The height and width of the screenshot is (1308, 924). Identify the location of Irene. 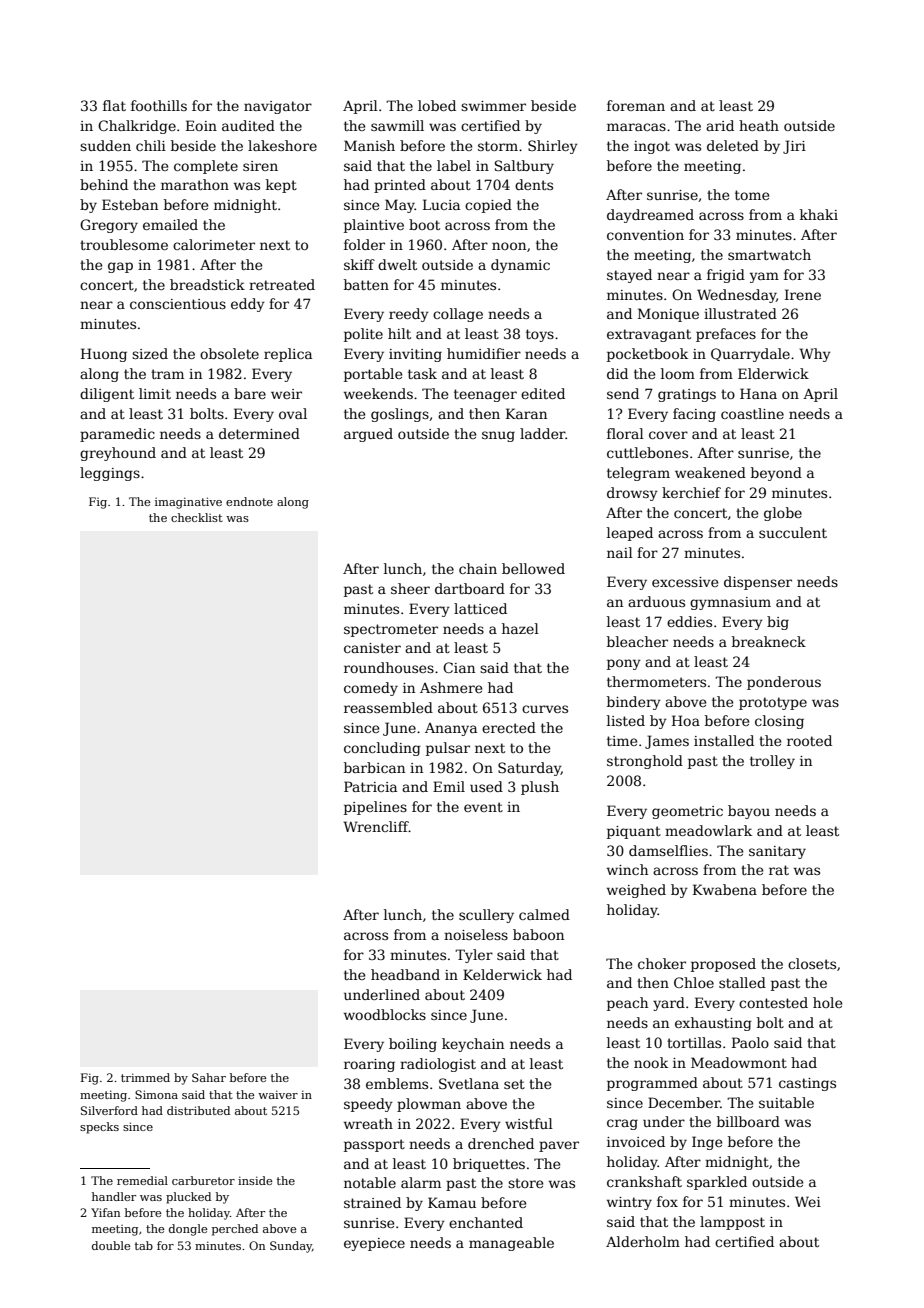
(803, 294).
